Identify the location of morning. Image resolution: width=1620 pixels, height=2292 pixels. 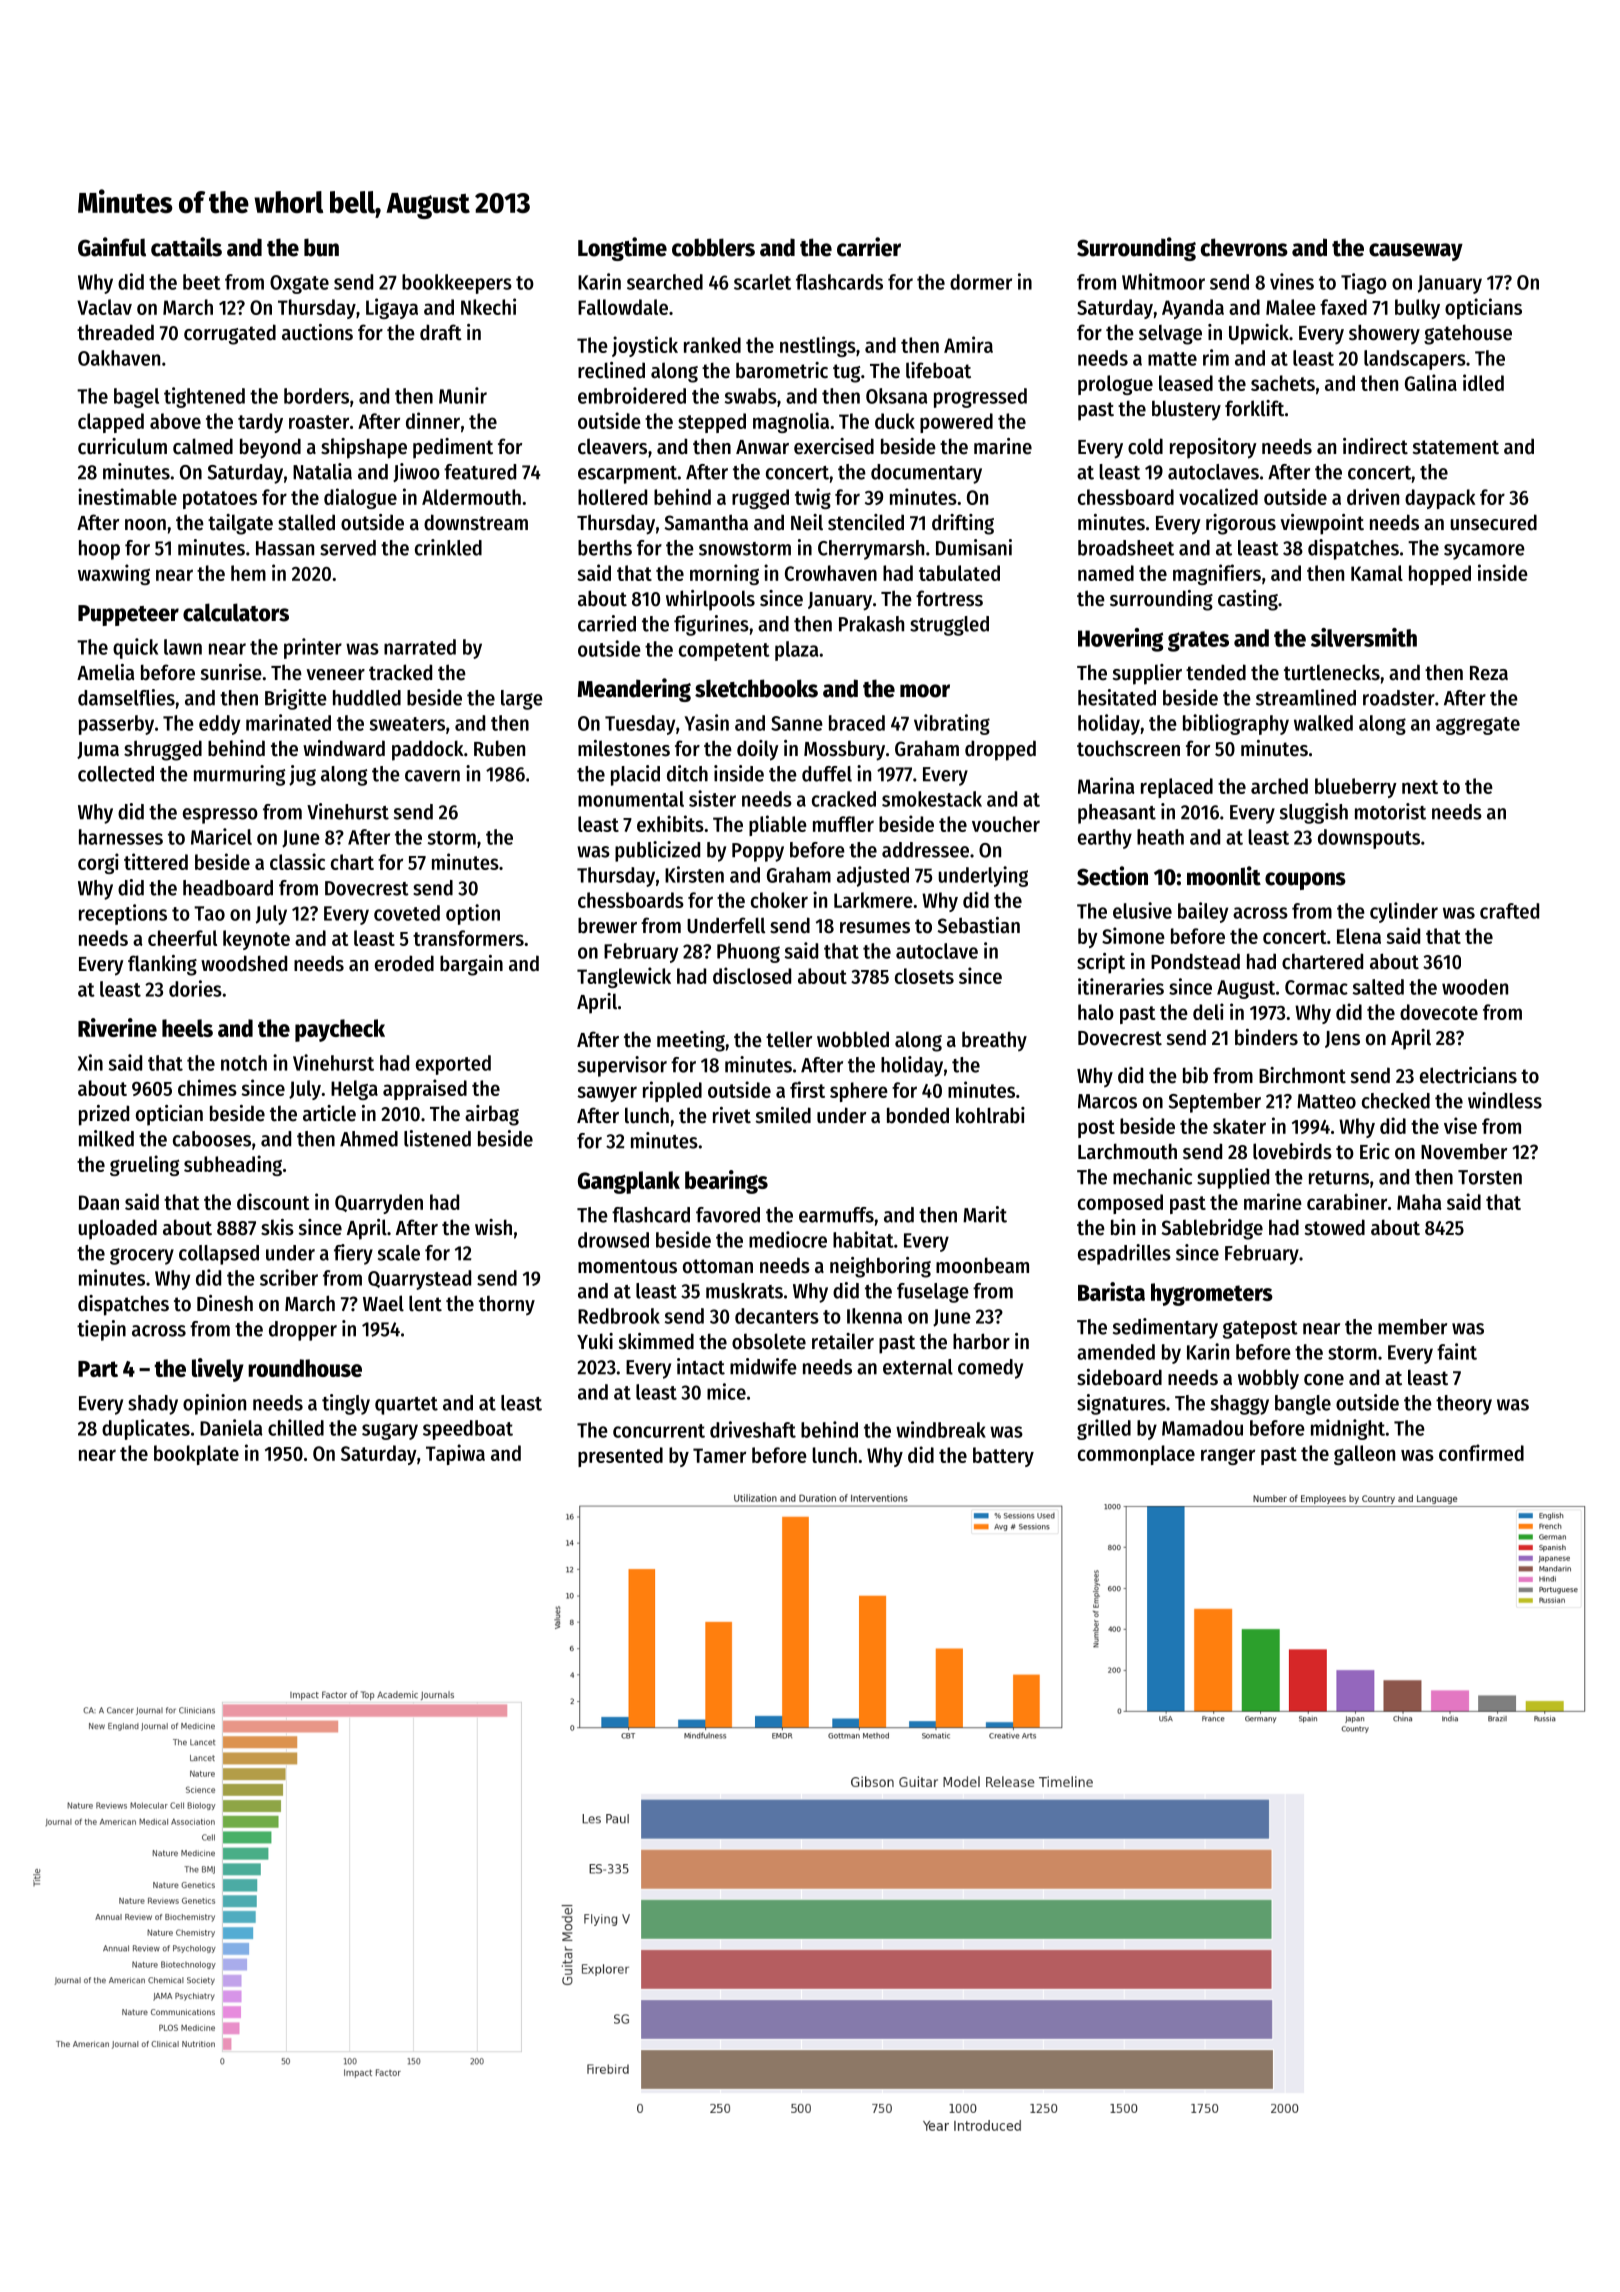
(724, 574).
